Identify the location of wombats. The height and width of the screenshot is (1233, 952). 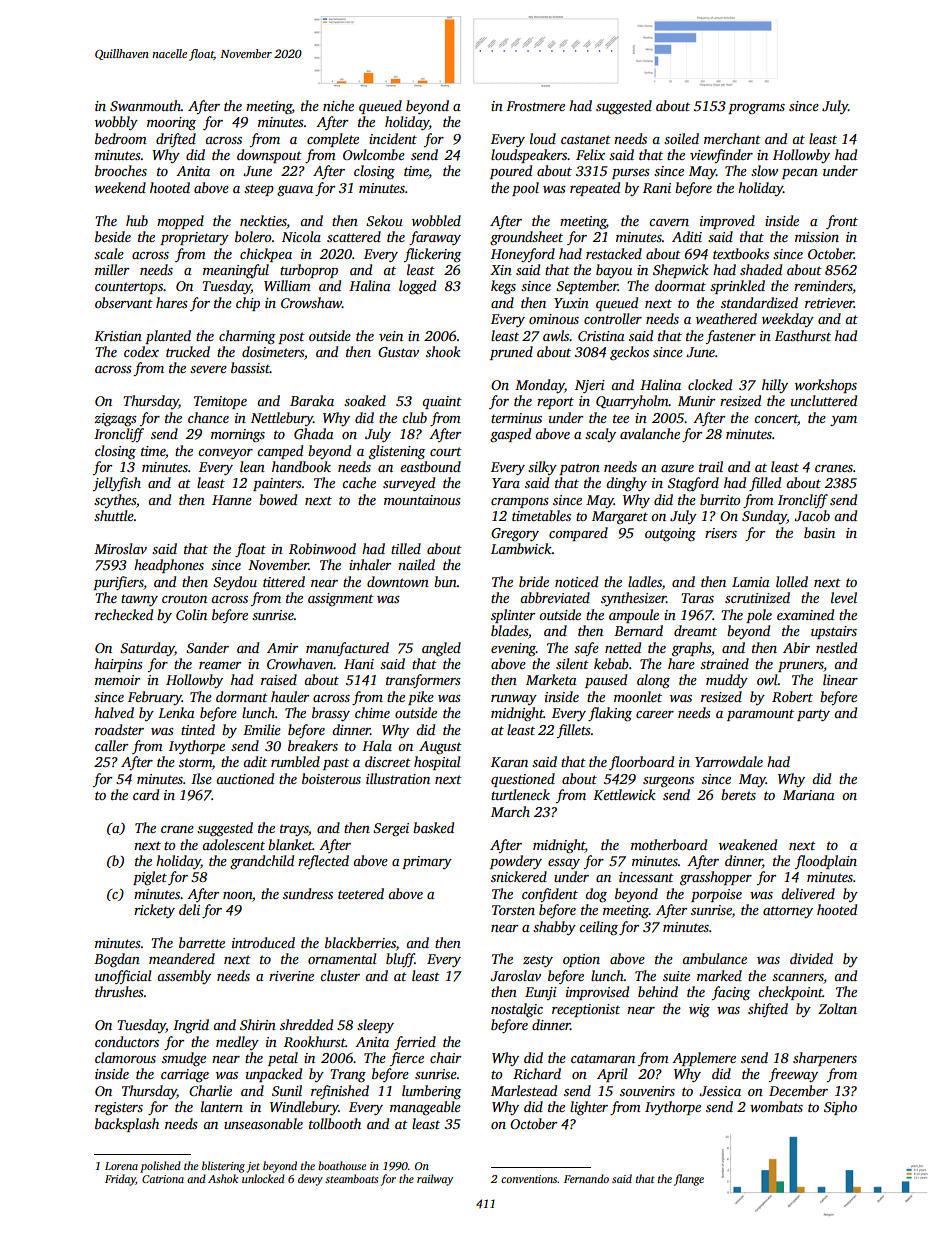
(776, 1106).
